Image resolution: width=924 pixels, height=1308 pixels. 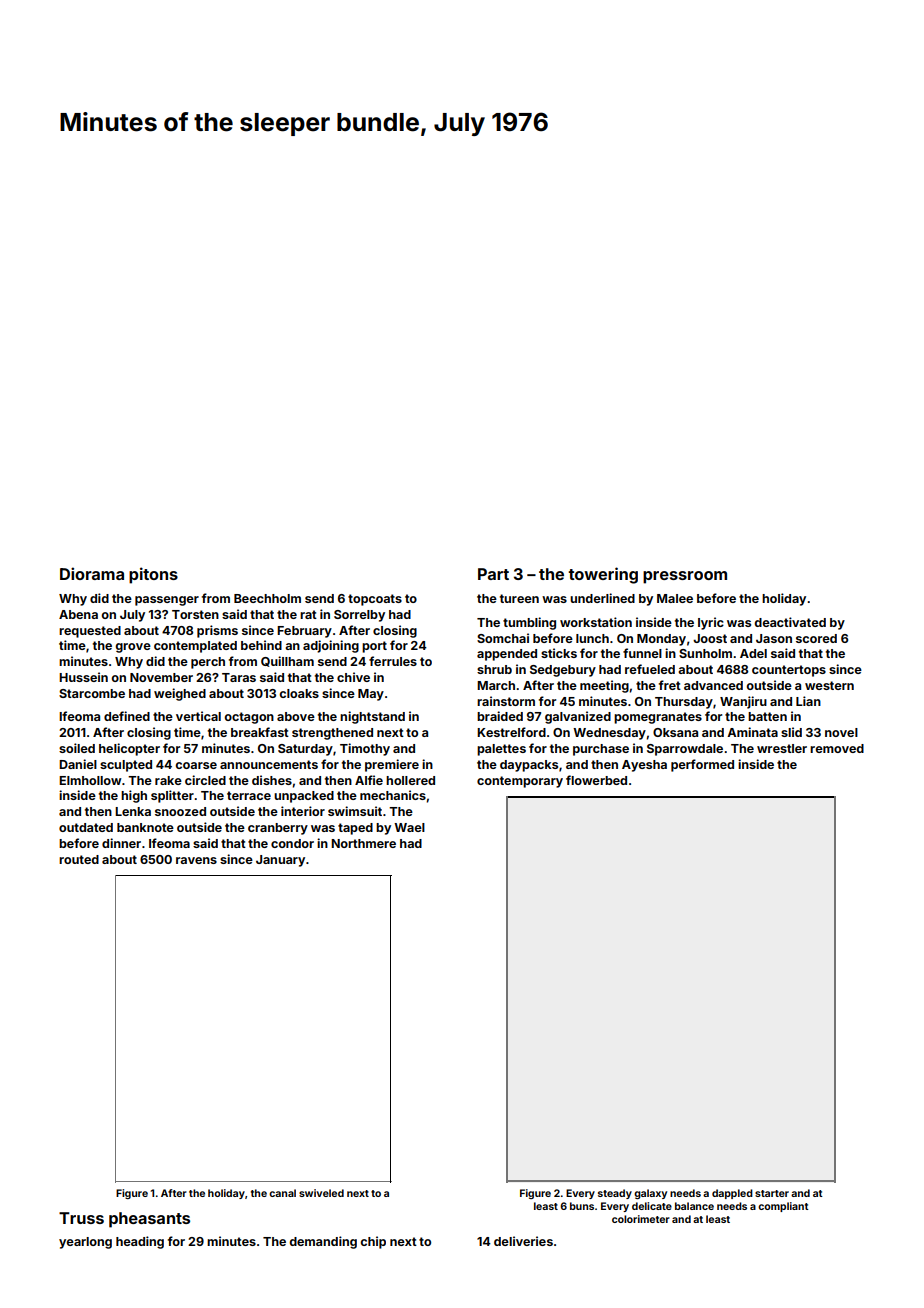 What do you see at coordinates (363, 843) in the document?
I see `Northmere` at bounding box center [363, 843].
